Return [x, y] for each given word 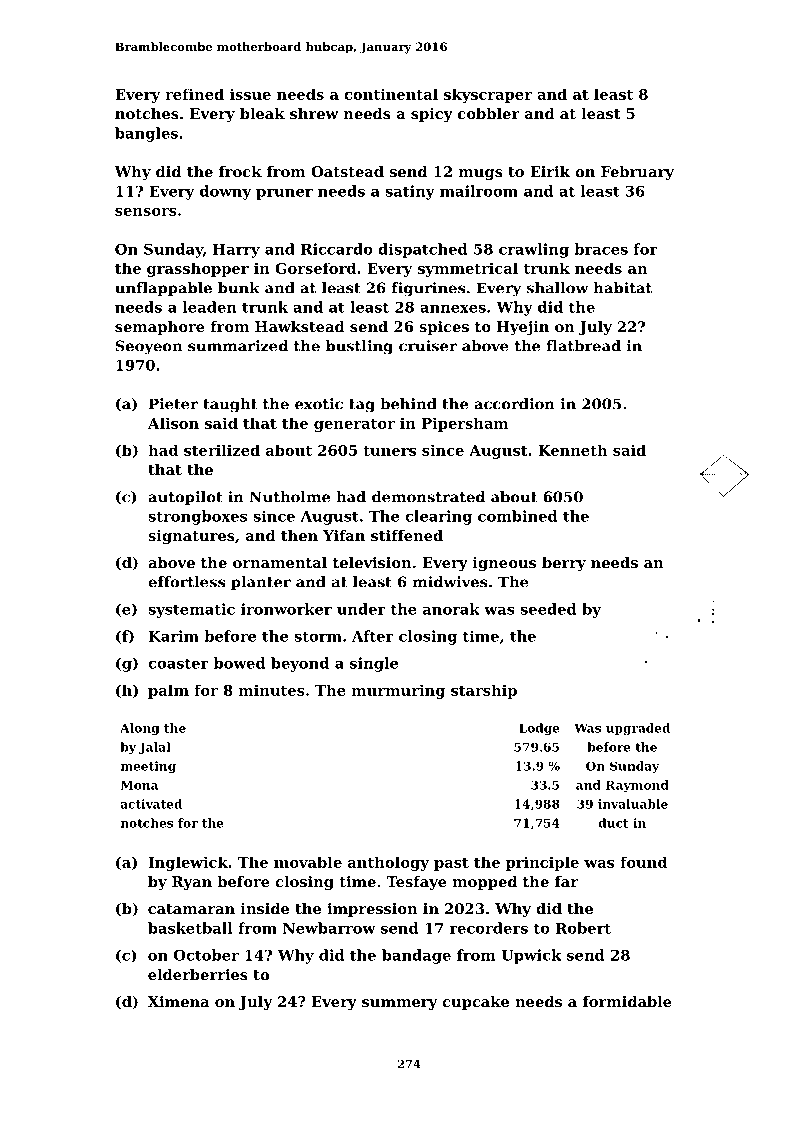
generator [354, 425]
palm [168, 691]
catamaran [191, 909]
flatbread [583, 346]
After [373, 636]
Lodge [539, 729]
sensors [146, 212]
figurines [428, 289]
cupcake [475, 1003]
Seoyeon [148, 347]
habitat [622, 288]
